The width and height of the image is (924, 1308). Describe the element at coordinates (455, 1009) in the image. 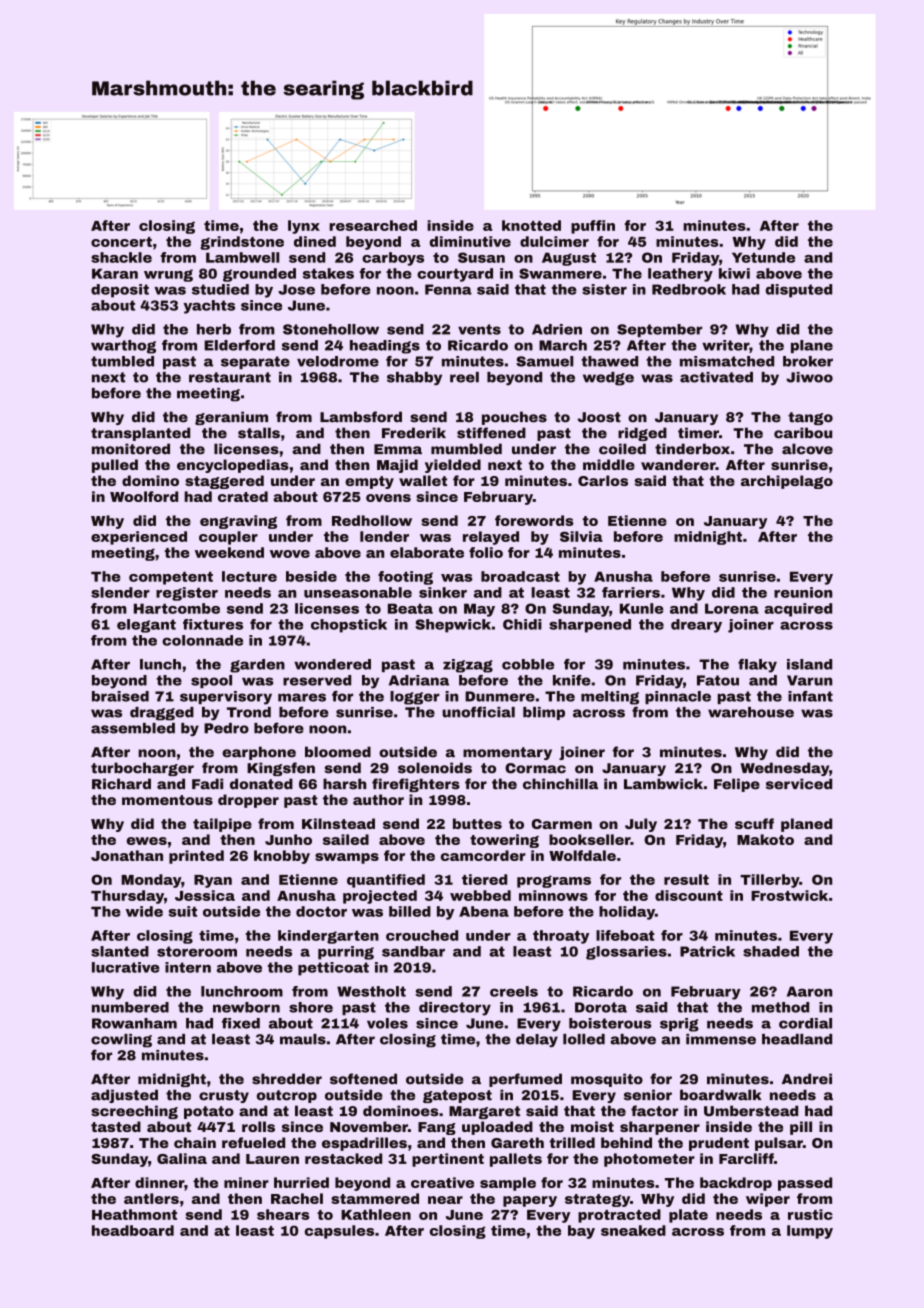

I see `directory` at that location.
